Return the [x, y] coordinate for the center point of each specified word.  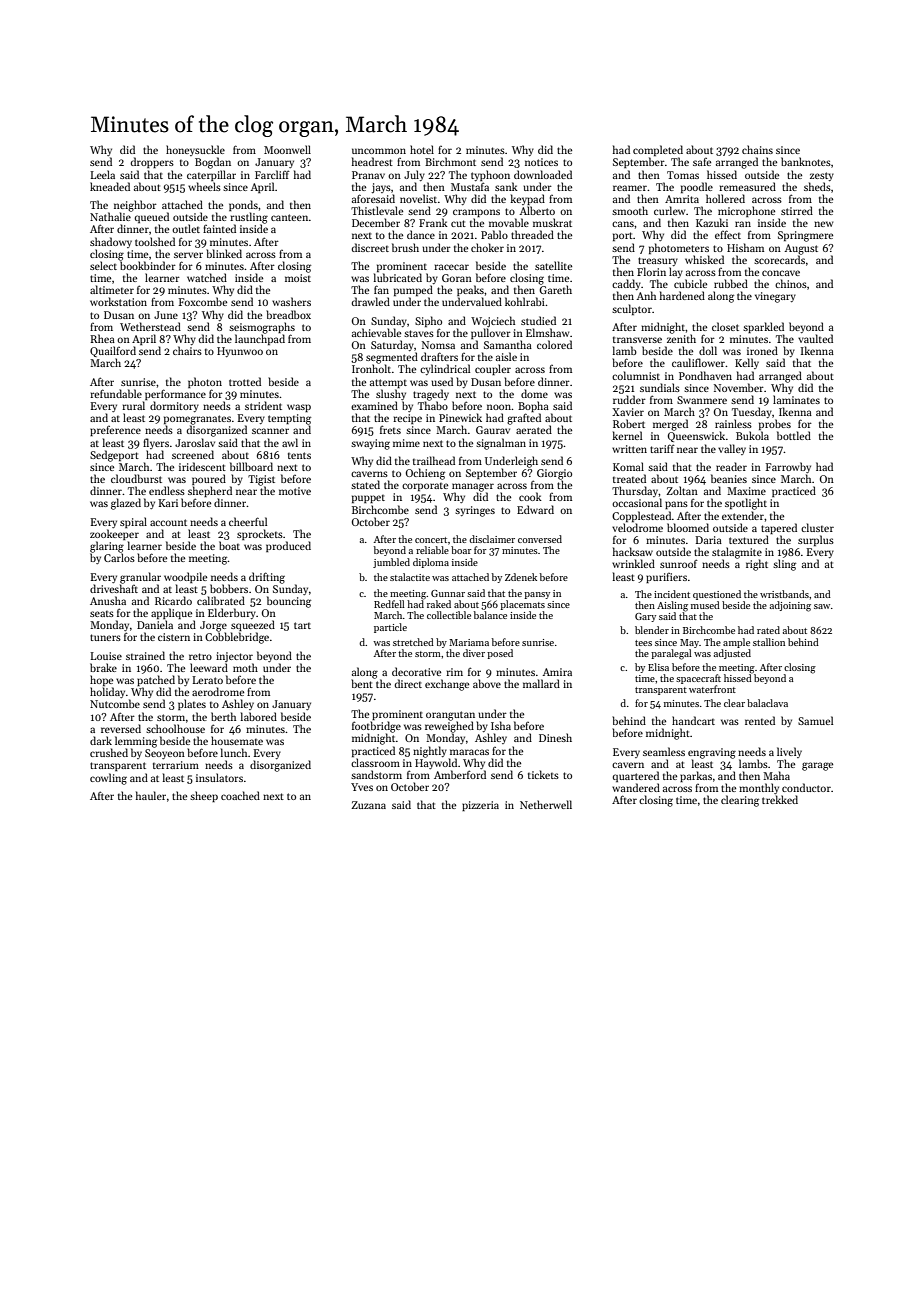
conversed [540, 539]
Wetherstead [150, 326]
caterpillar [211, 175]
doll [708, 350]
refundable [116, 393]
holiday [107, 692]
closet [725, 326]
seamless [664, 751]
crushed [109, 752]
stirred [797, 210]
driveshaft [114, 588]
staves [419, 333]
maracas [469, 752]
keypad [527, 199]
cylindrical [445, 369]
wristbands [784, 594]
